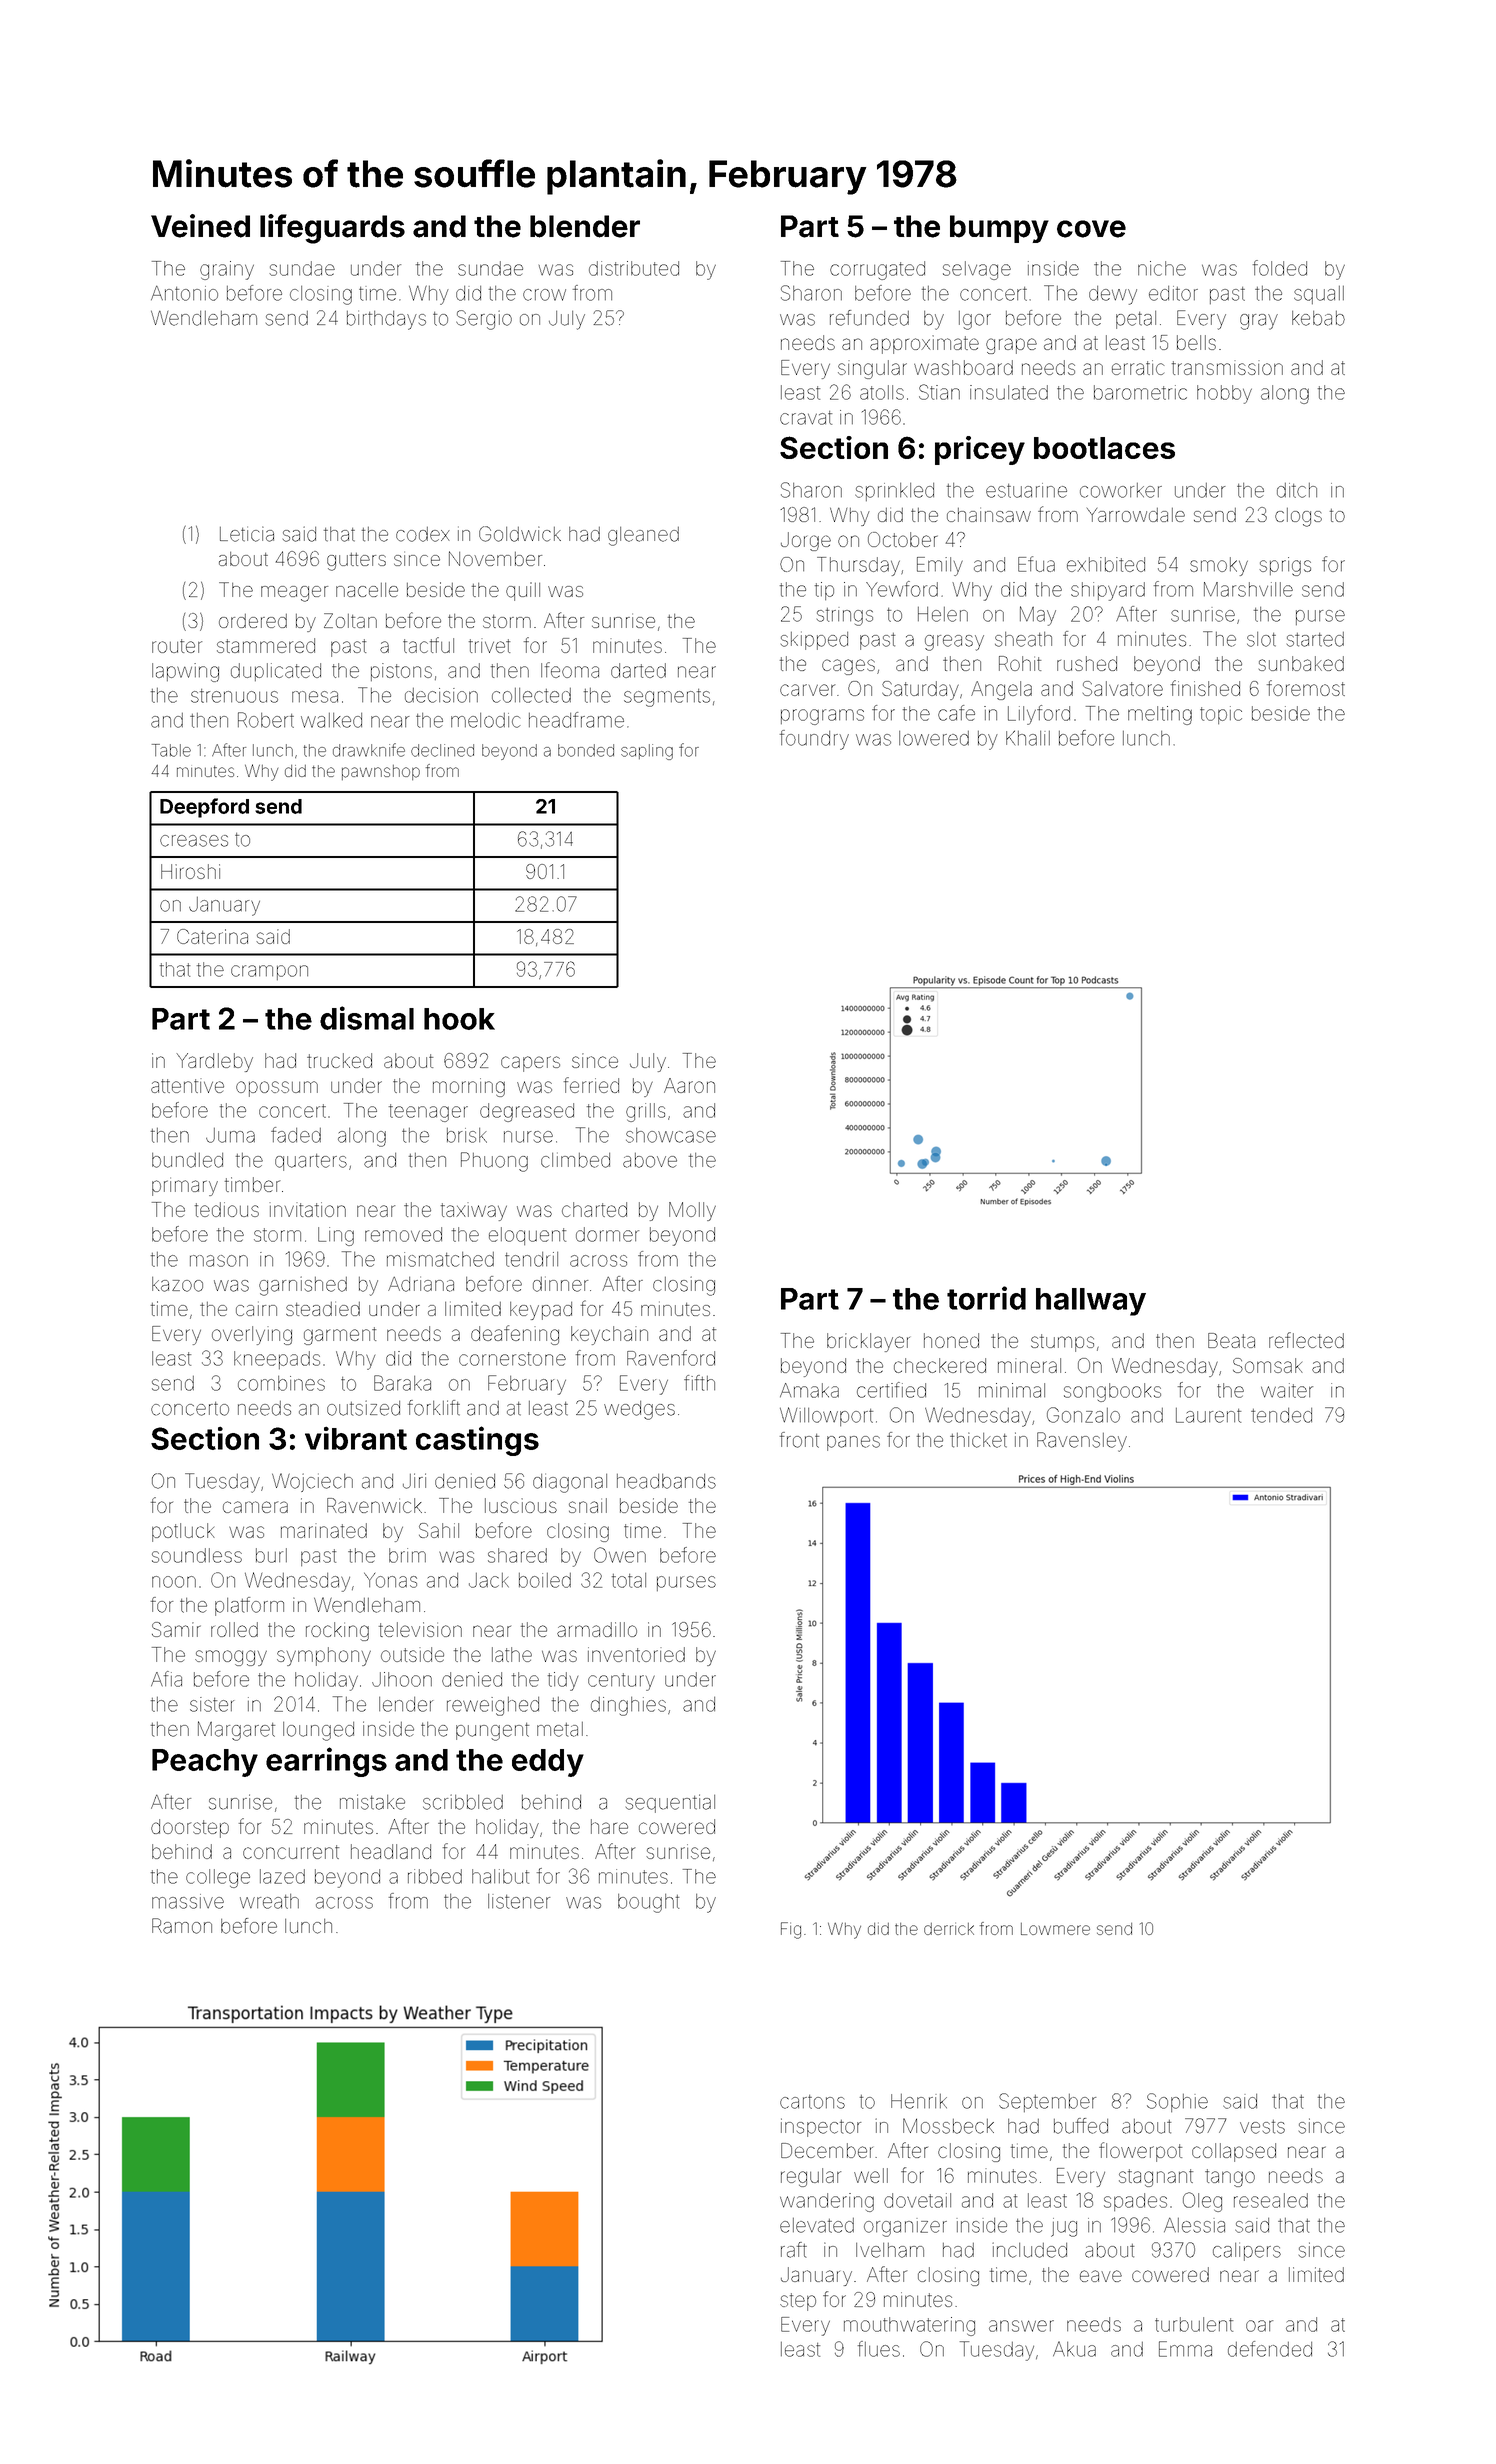  What do you see at coordinates (560, 1284) in the screenshot?
I see `dinner` at bounding box center [560, 1284].
